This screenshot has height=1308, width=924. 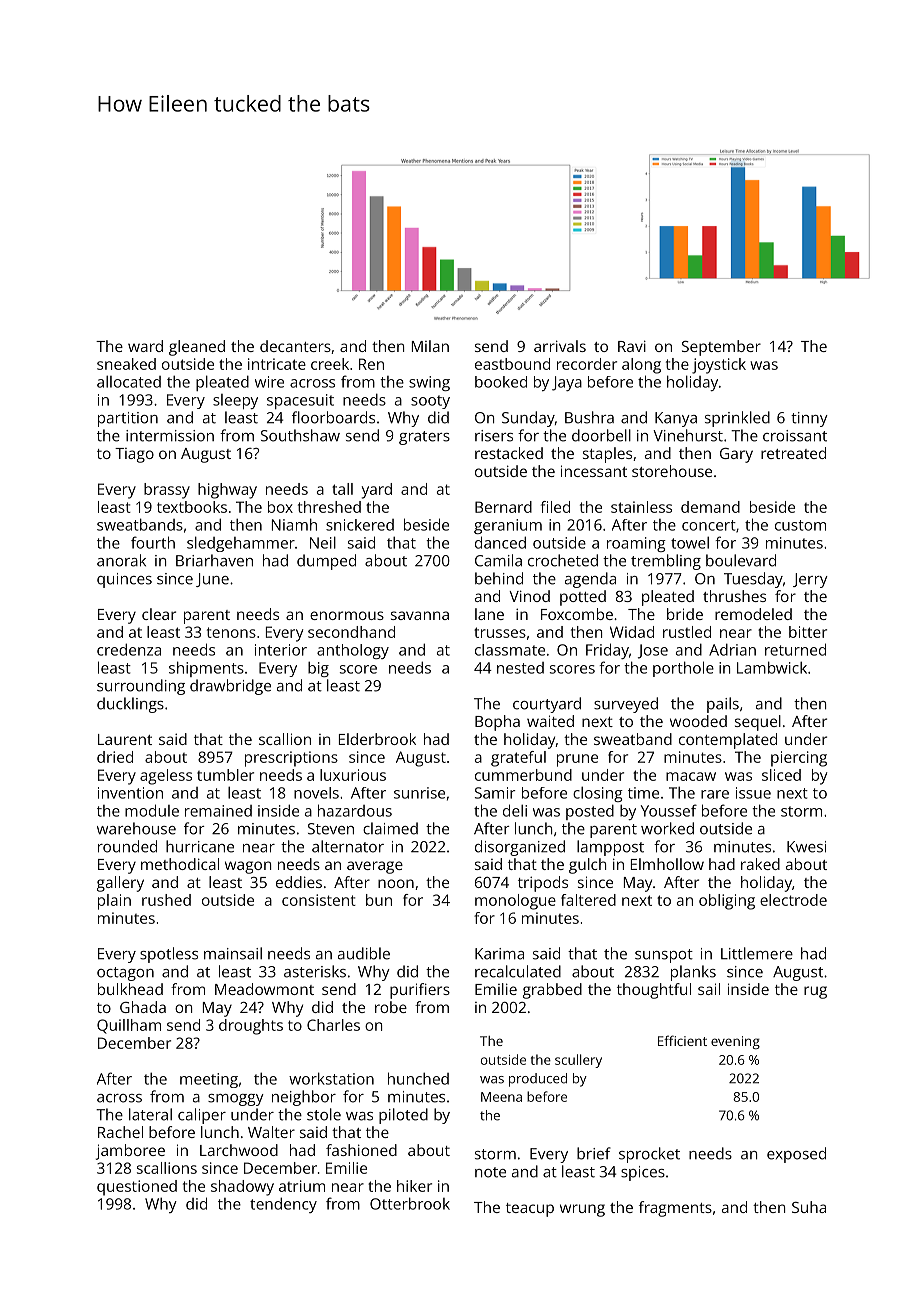 What do you see at coordinates (529, 596) in the screenshot?
I see `Vinod` at bounding box center [529, 596].
